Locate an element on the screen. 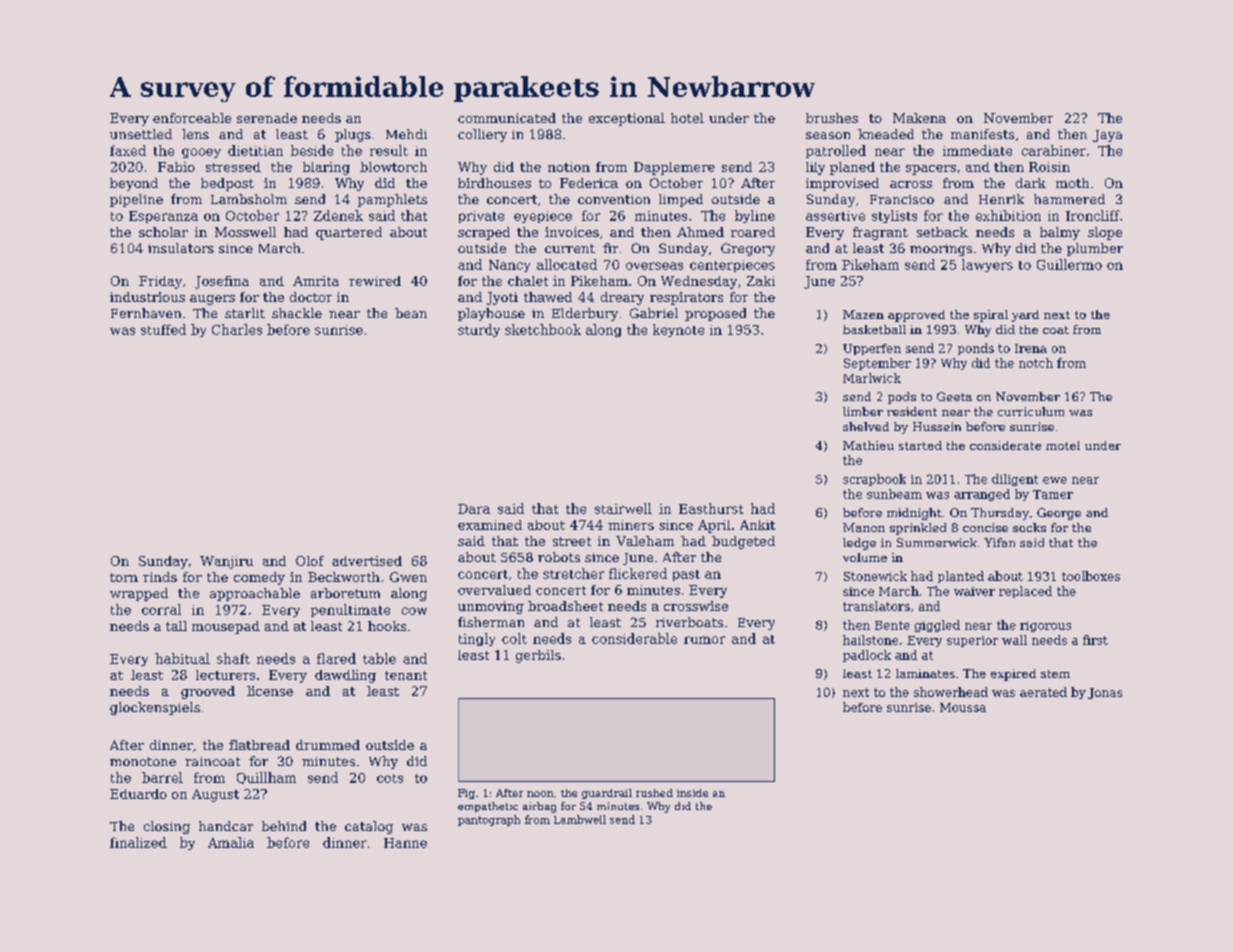 The width and height of the screenshot is (1233, 952). rumor is located at coordinates (704, 640).
